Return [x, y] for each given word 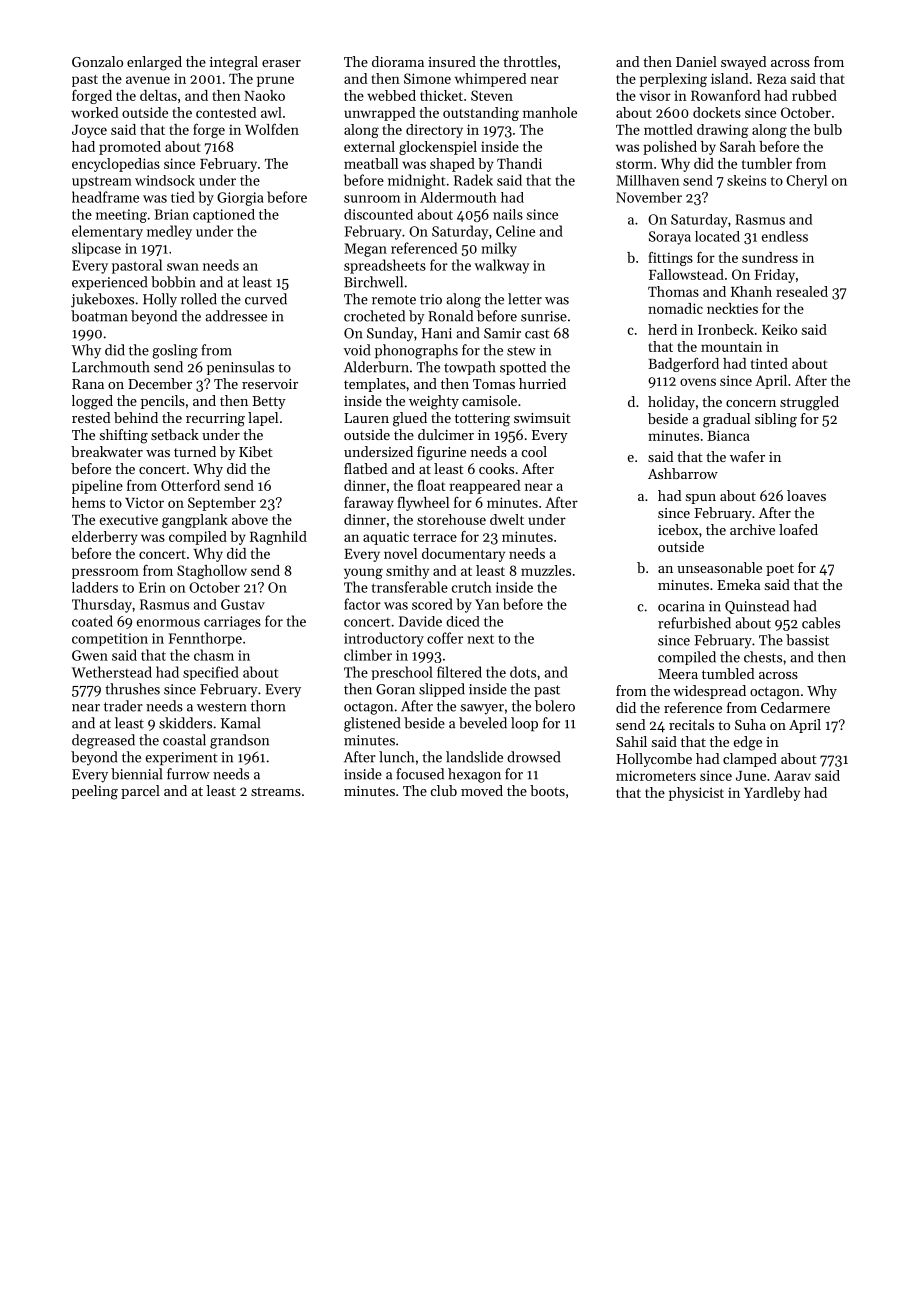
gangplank [195, 521]
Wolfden [272, 129]
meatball [371, 163]
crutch [472, 587]
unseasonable [719, 567]
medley [169, 232]
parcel [140, 792]
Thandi [519, 163]
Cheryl [806, 182]
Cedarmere [795, 707]
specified [211, 673]
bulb [828, 129]
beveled [483, 723]
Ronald [450, 316]
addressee [236, 316]
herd [662, 329]
